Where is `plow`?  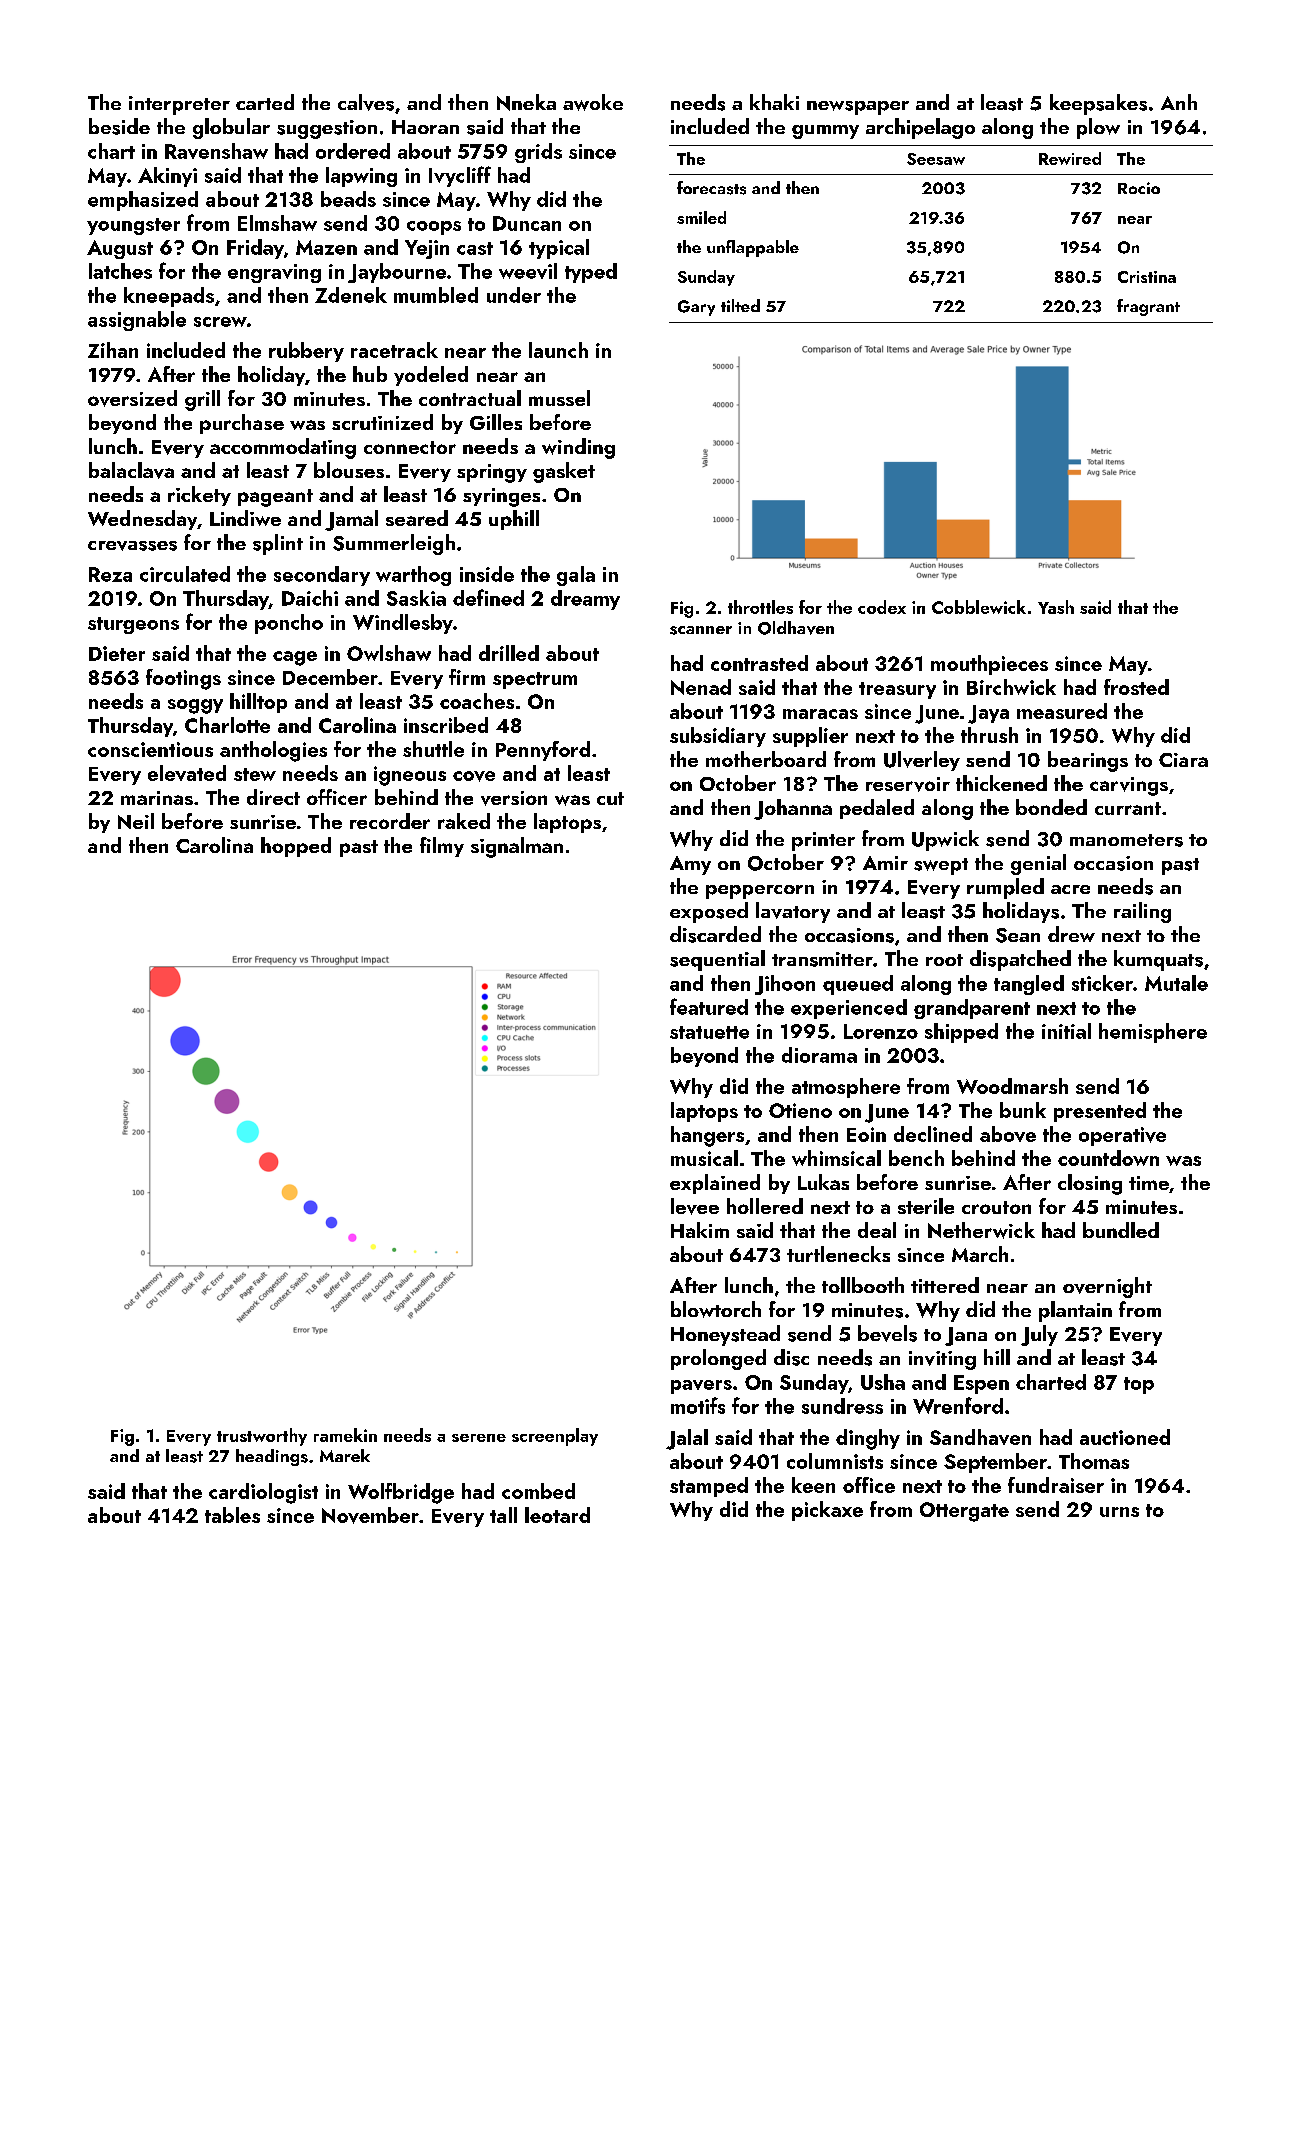 plow is located at coordinates (1098, 128).
